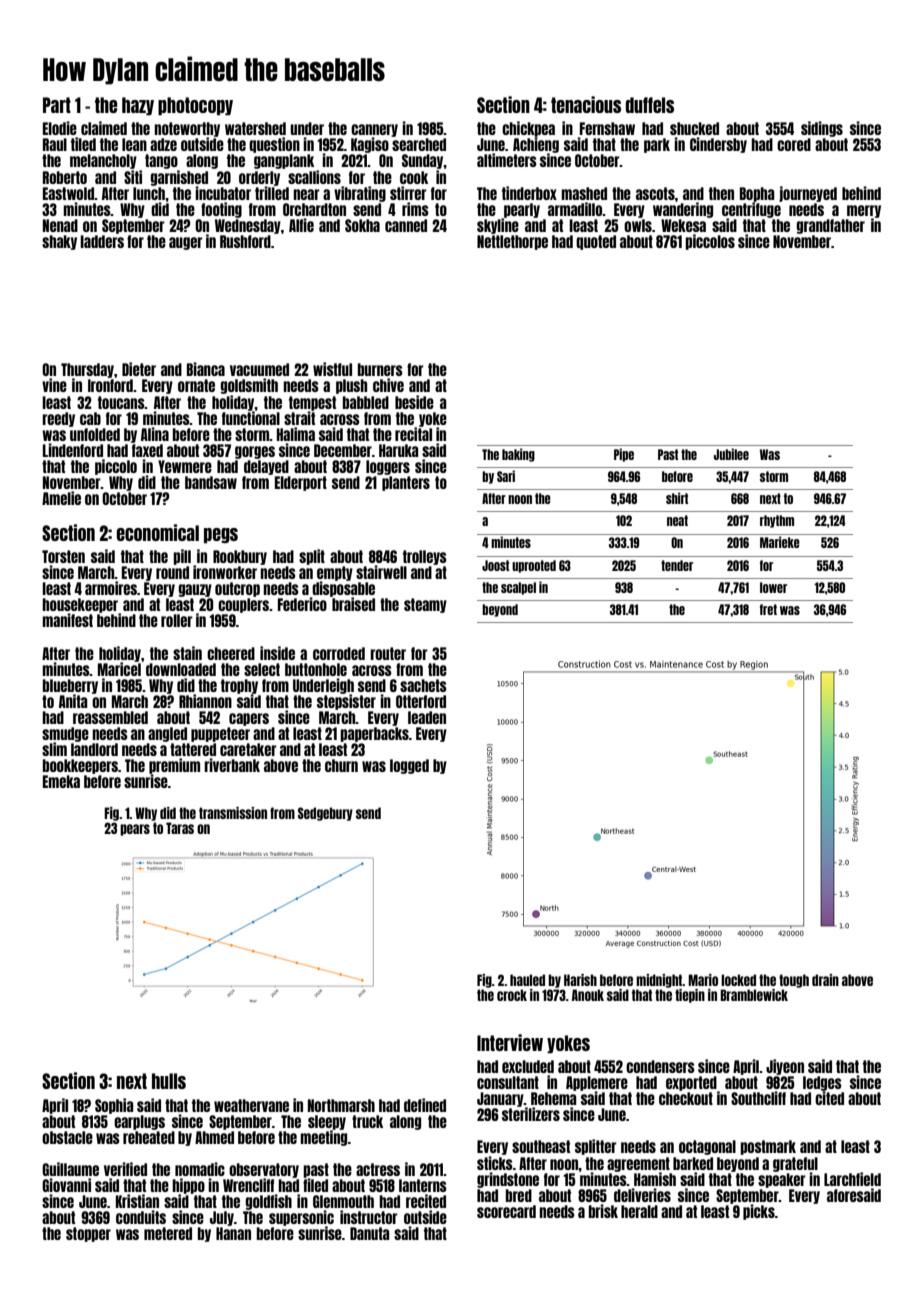  Describe the element at coordinates (768, 609) in the screenshot. I see `fret` at that location.
